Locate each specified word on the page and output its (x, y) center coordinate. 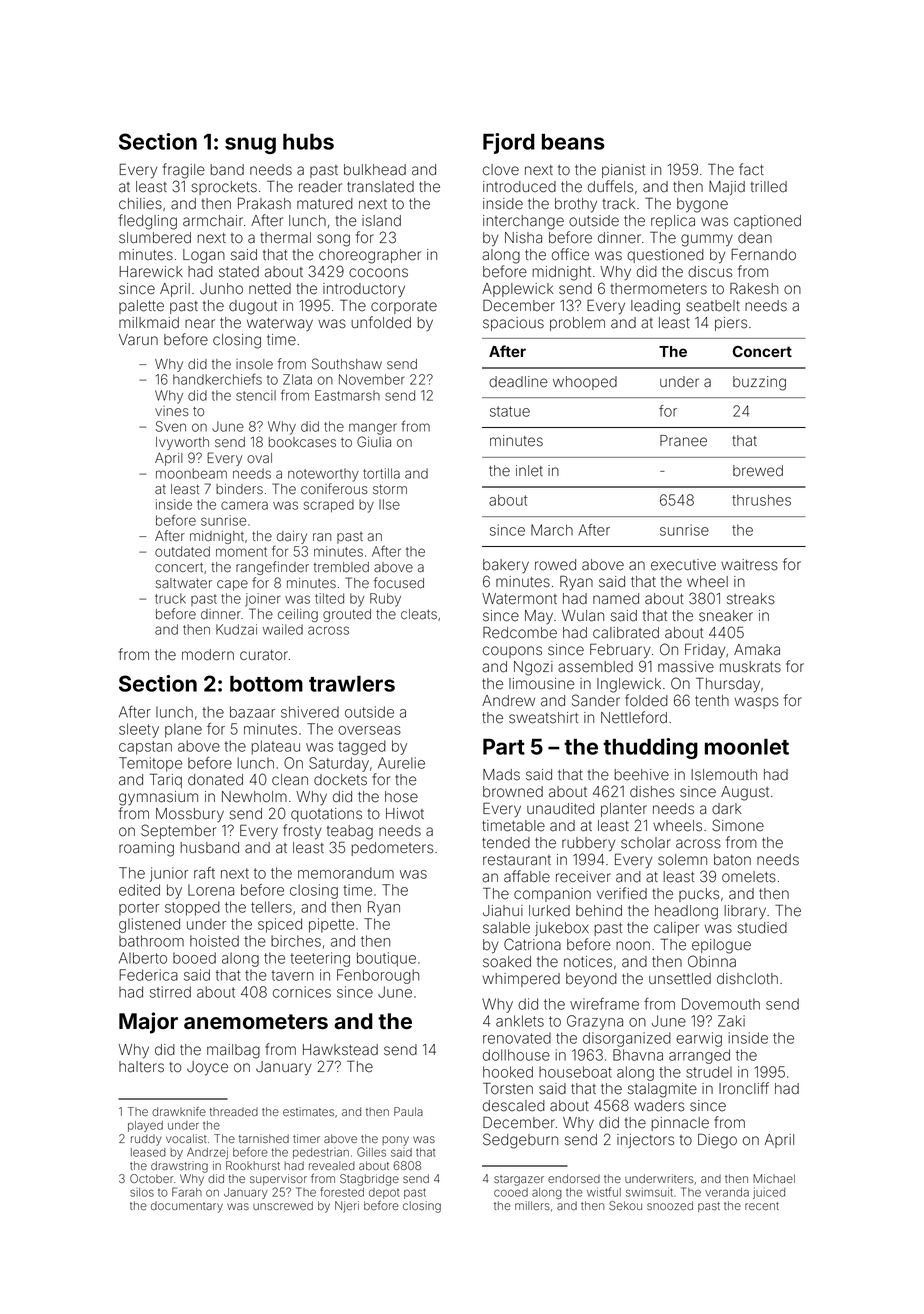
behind (599, 911)
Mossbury (190, 815)
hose (401, 797)
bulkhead (375, 170)
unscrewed (283, 1205)
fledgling (148, 222)
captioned (767, 222)
